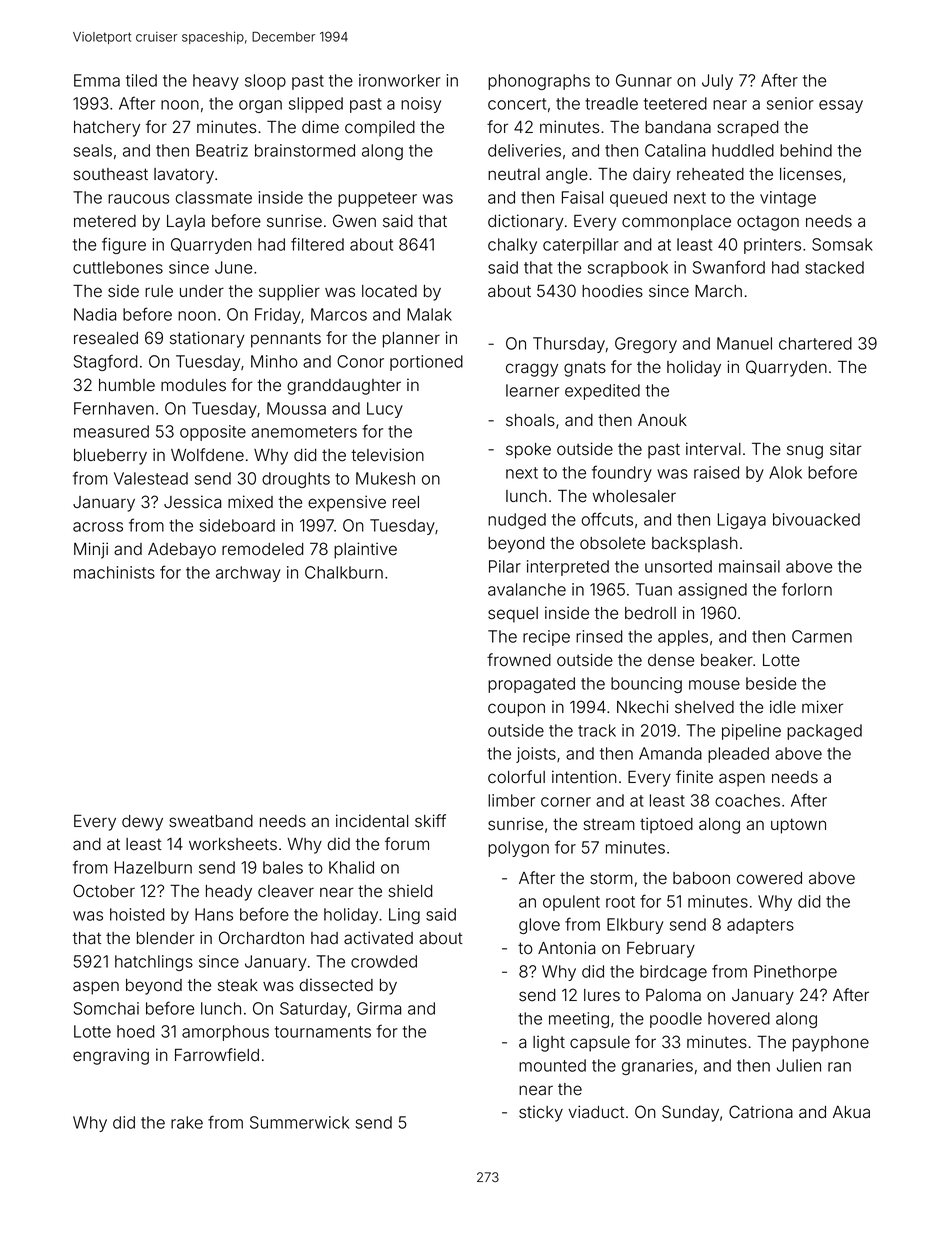 The width and height of the screenshot is (952, 1233). Describe the element at coordinates (532, 390) in the screenshot. I see `learner` at that location.
